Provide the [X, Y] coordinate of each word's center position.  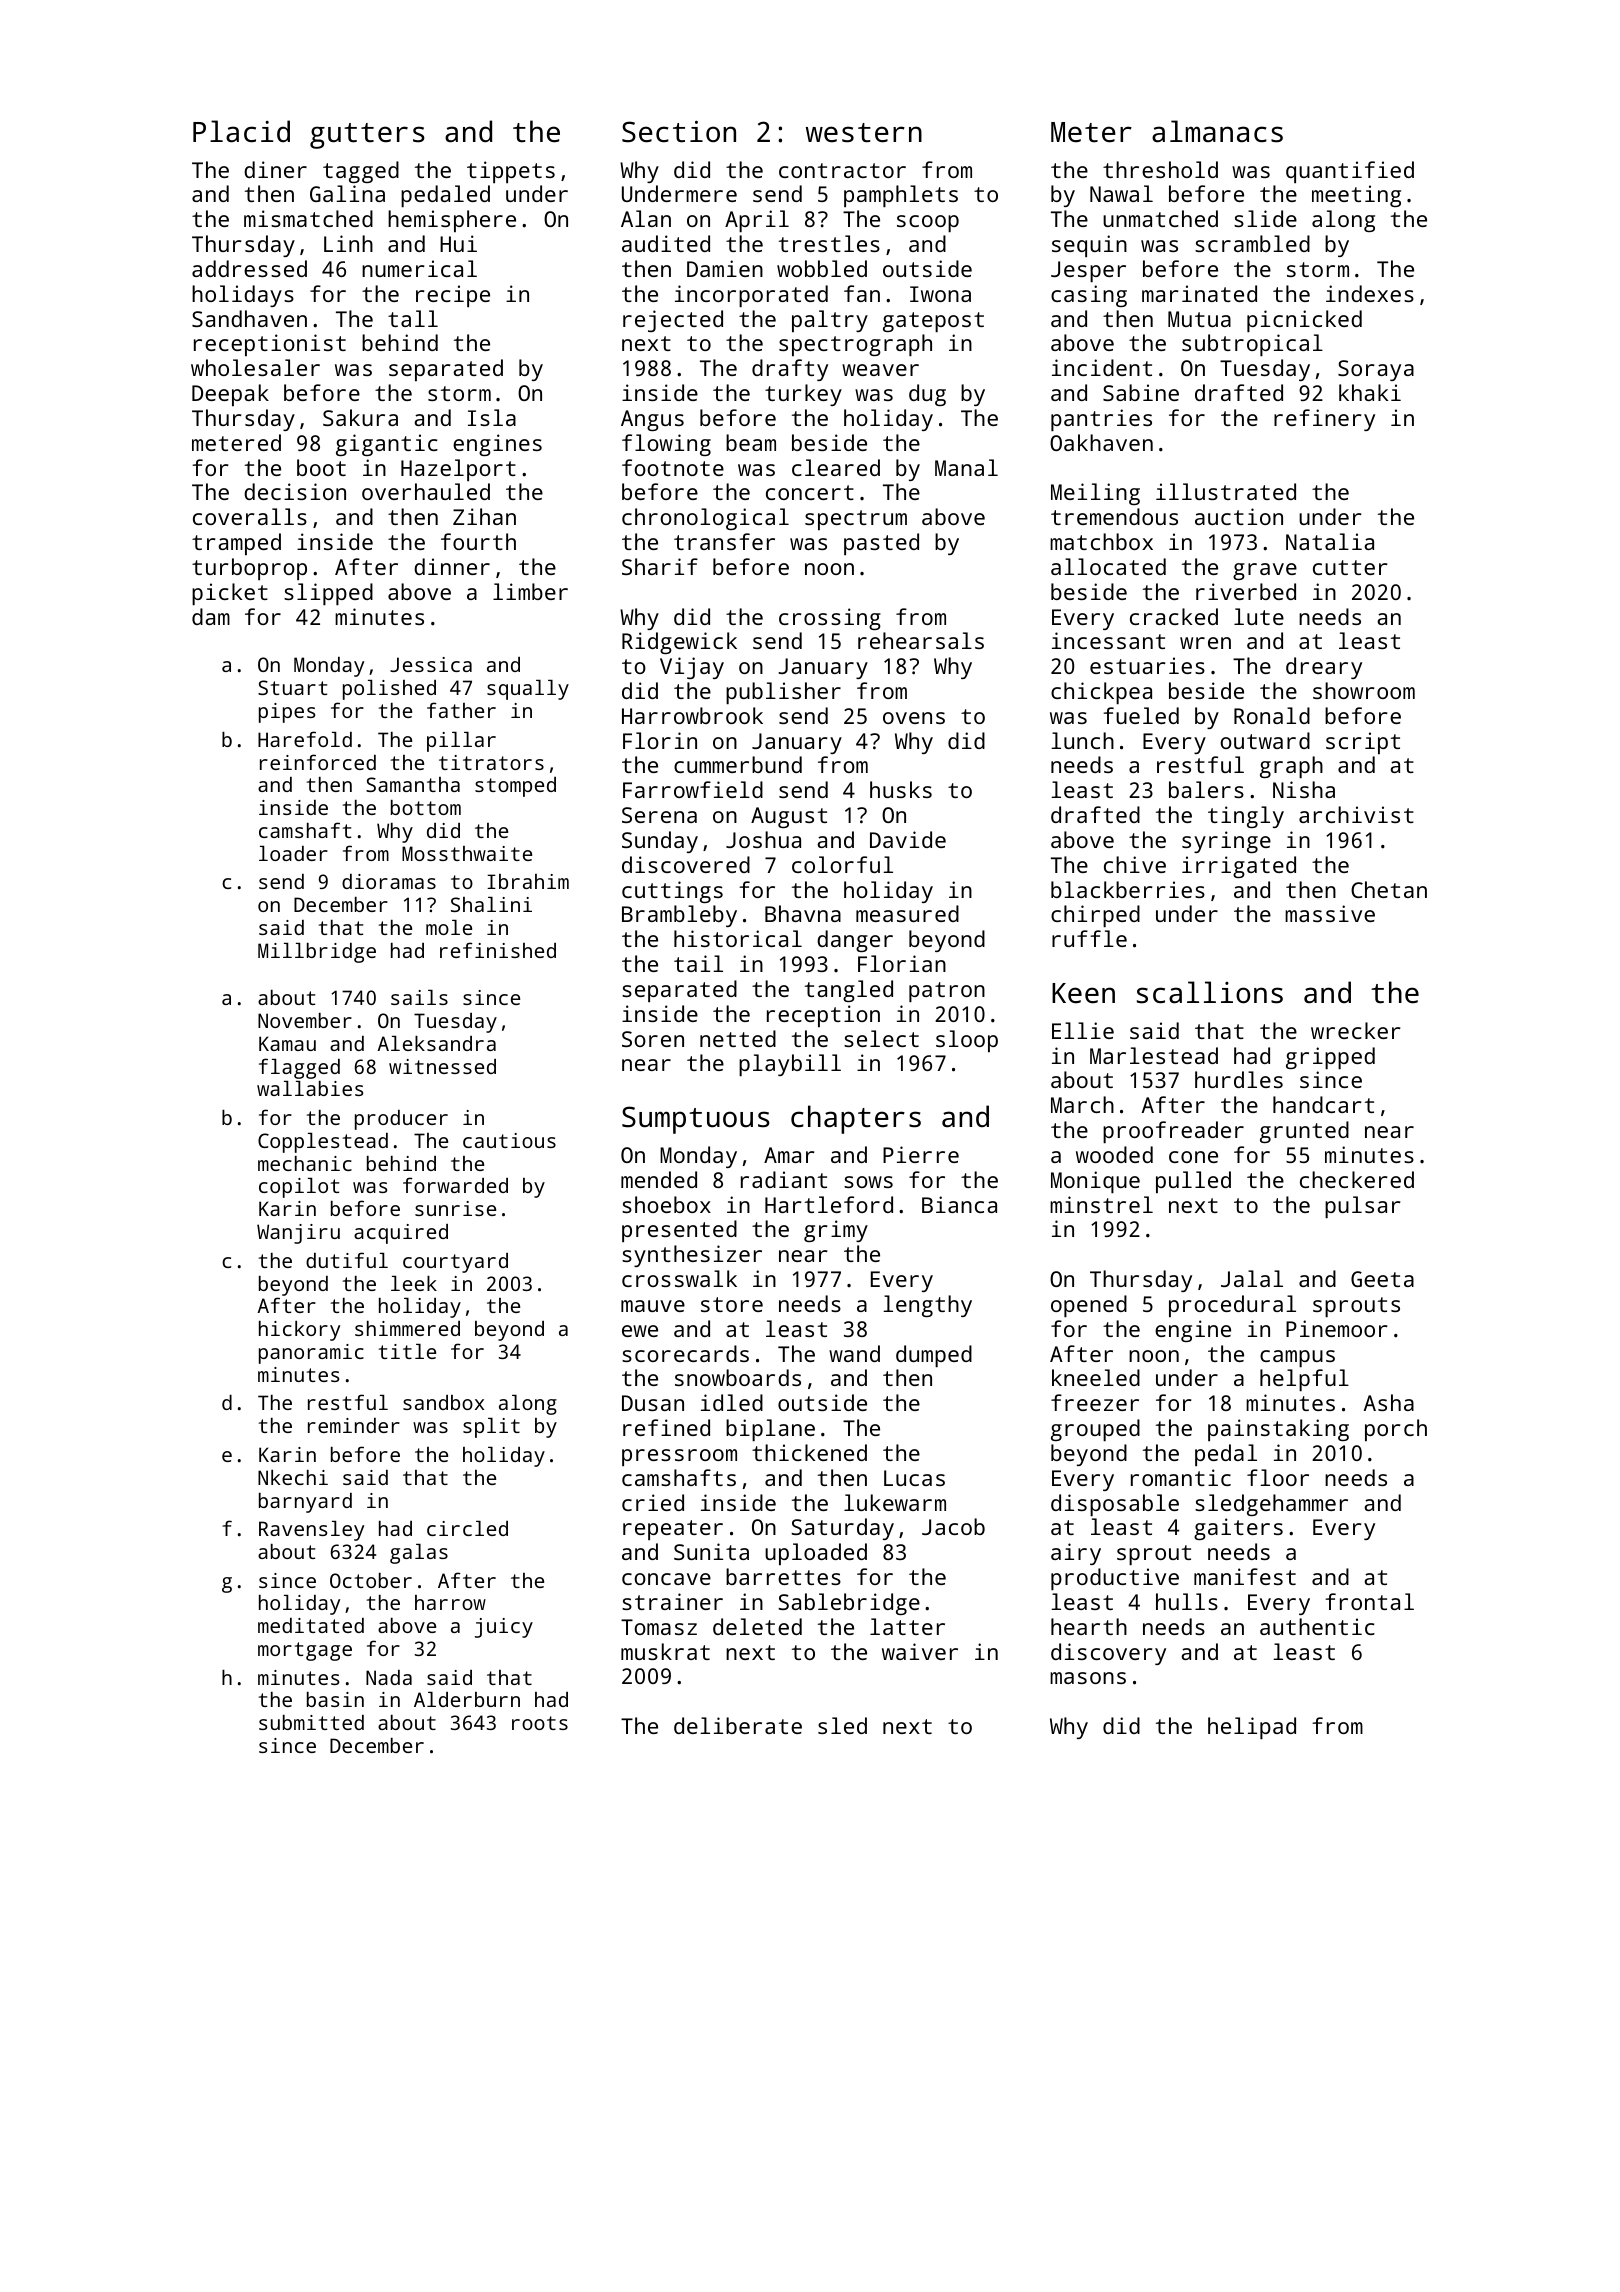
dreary [1324, 668]
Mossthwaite [467, 853]
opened [1089, 1306]
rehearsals [921, 640]
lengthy [927, 1306]
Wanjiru [298, 1234]
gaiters [1238, 1529]
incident [1102, 367]
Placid [241, 131]
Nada [389, 1677]
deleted [757, 1626]
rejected [673, 321]
